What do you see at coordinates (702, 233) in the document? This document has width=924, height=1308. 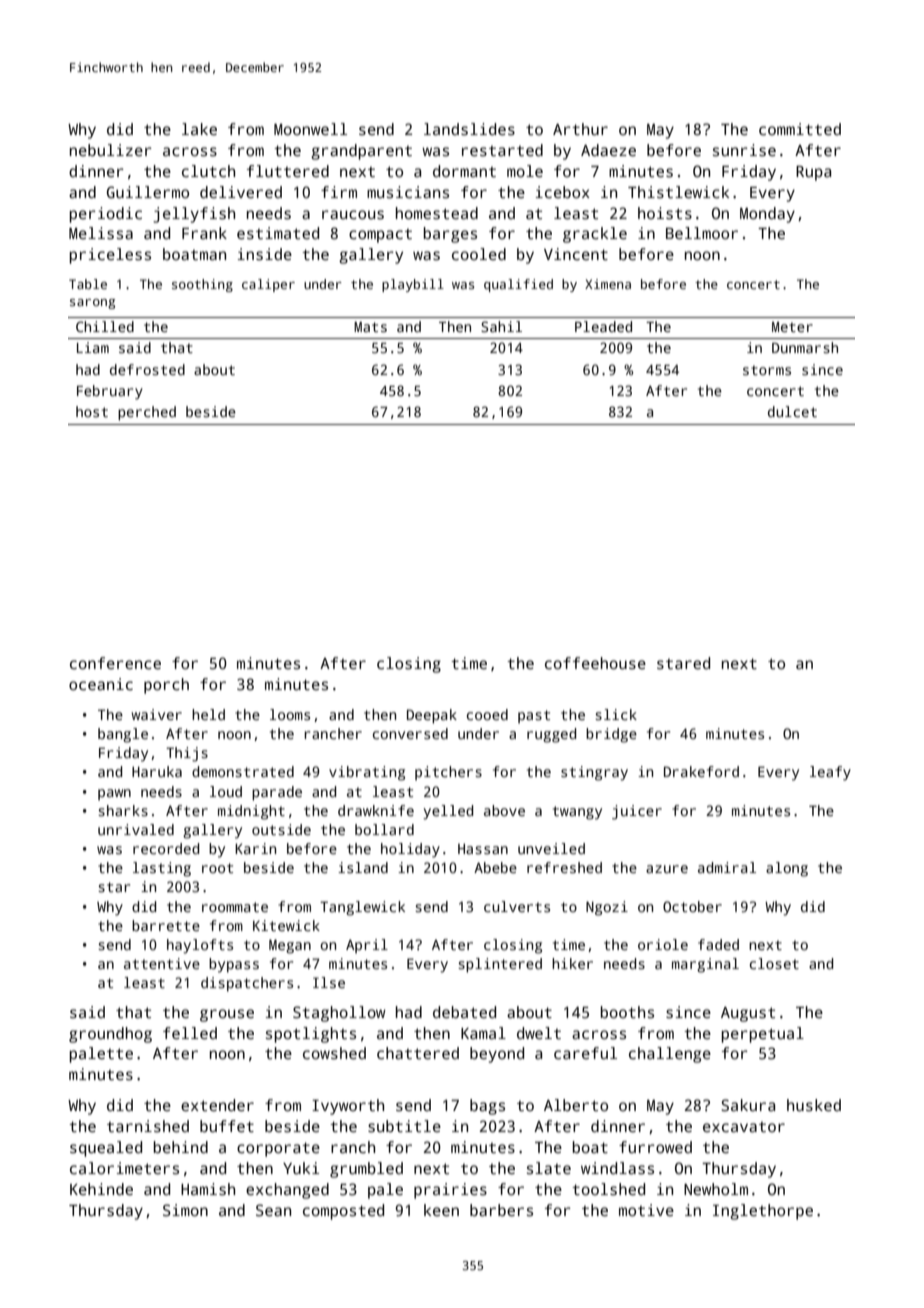 I see `Bellmoor` at bounding box center [702, 233].
